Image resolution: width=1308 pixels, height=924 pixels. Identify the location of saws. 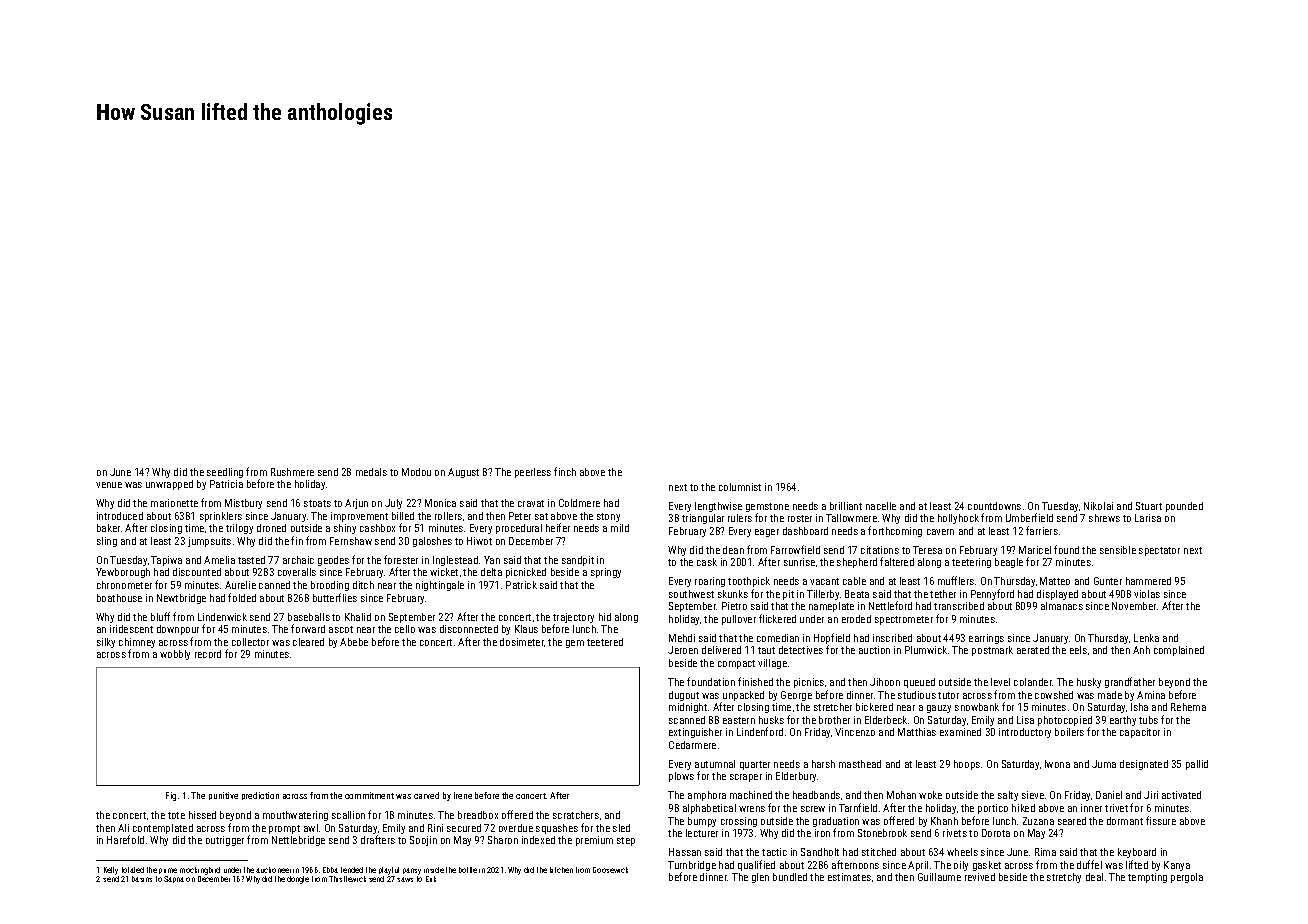
(405, 879).
